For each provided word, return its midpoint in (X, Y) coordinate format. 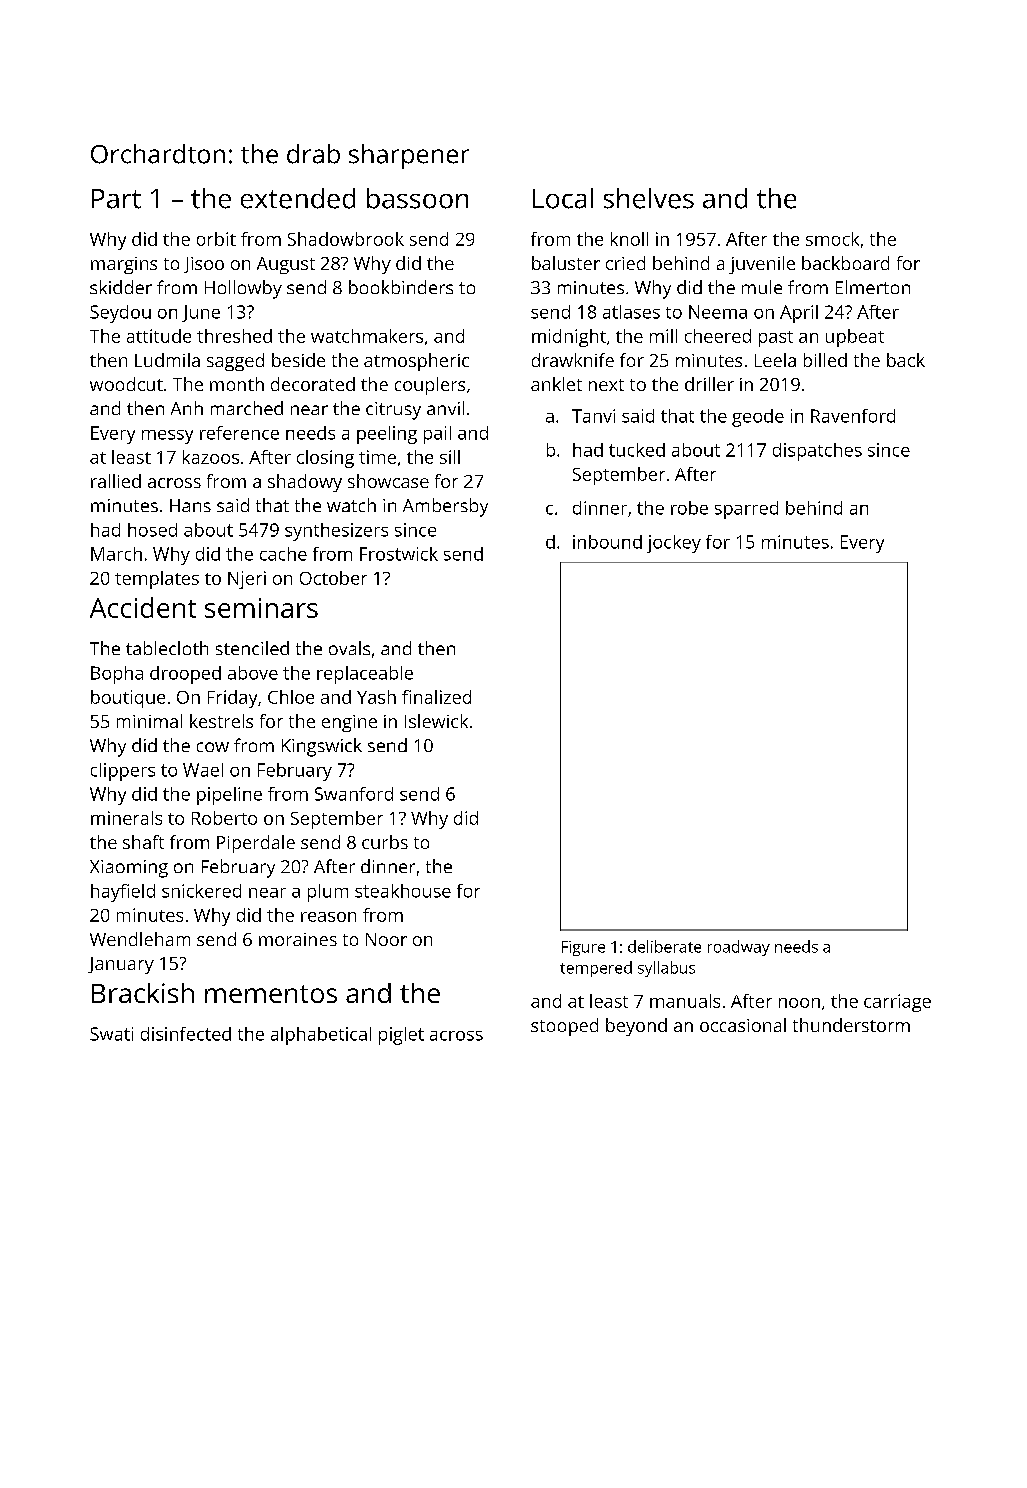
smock (832, 239)
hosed (152, 530)
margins (124, 265)
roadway (739, 948)
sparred (746, 510)
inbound (607, 542)
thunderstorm (851, 1025)
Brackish (143, 993)
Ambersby (445, 507)
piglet (401, 1036)
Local (563, 198)
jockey (674, 544)
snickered (201, 891)
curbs (385, 842)
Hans (190, 505)
